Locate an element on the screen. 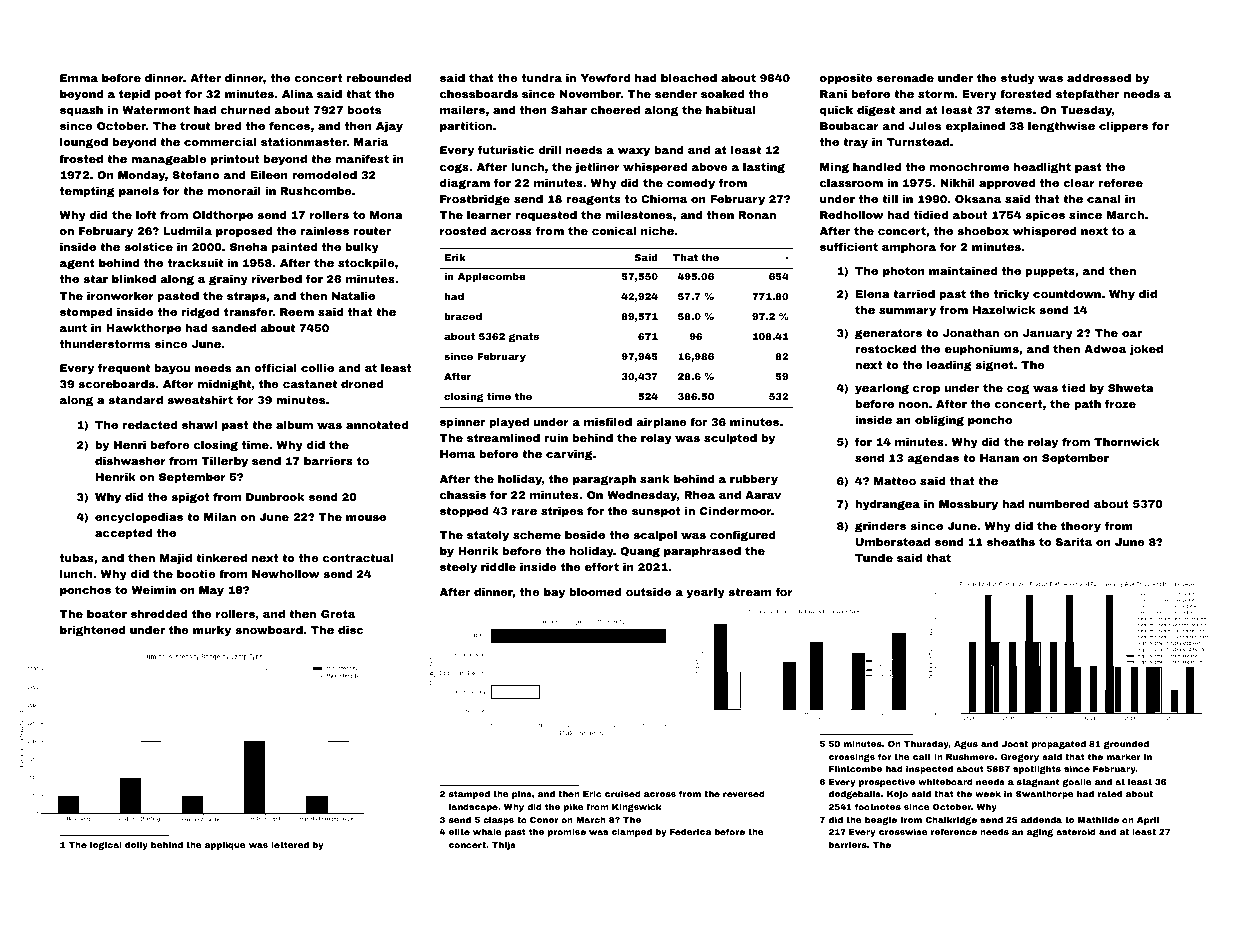 The width and height of the screenshot is (1233, 952). tidied is located at coordinates (931, 215).
